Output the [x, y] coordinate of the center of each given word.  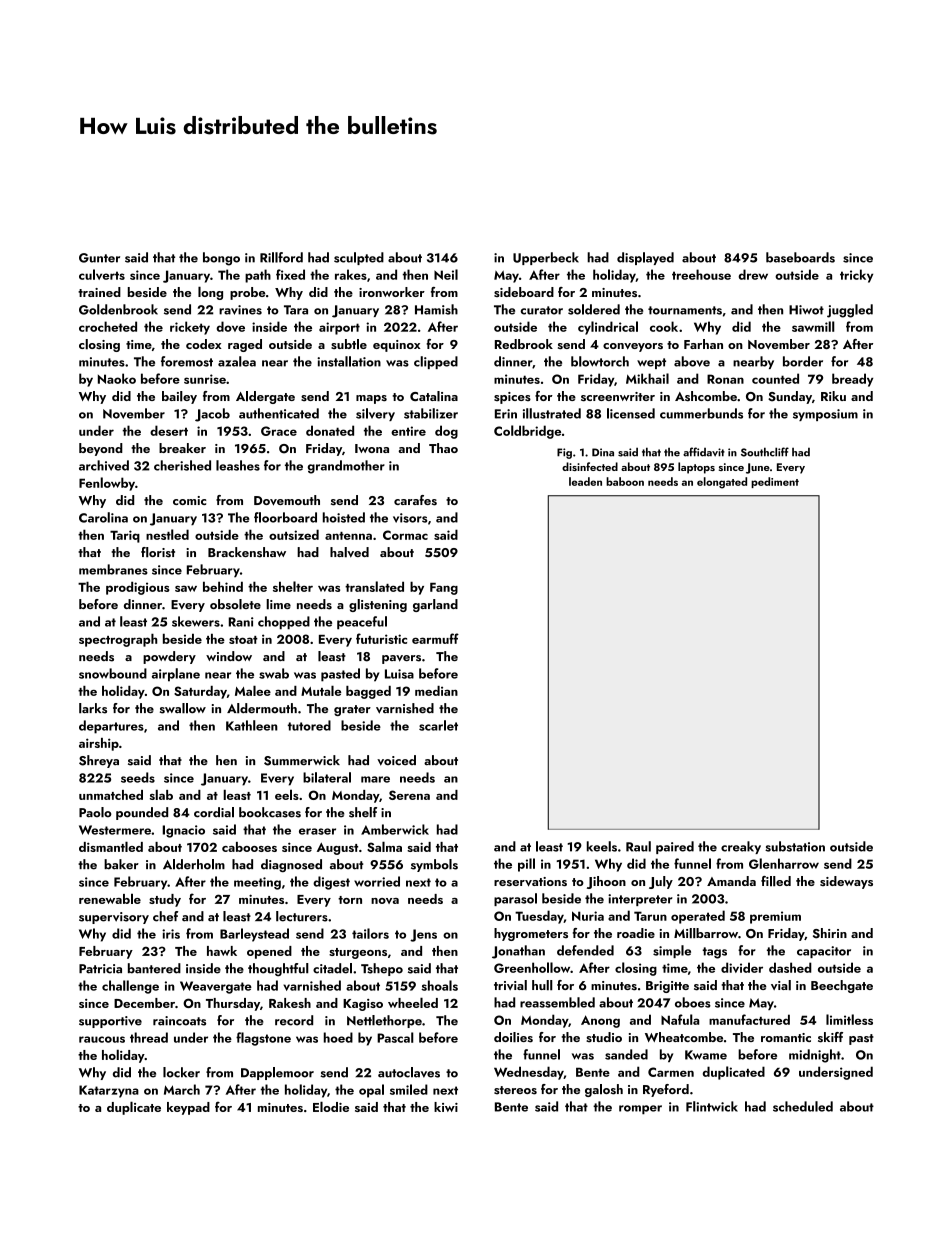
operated [698, 917]
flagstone [263, 1039]
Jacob [212, 415]
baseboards [800, 257]
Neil [446, 274]
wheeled [413, 1002]
